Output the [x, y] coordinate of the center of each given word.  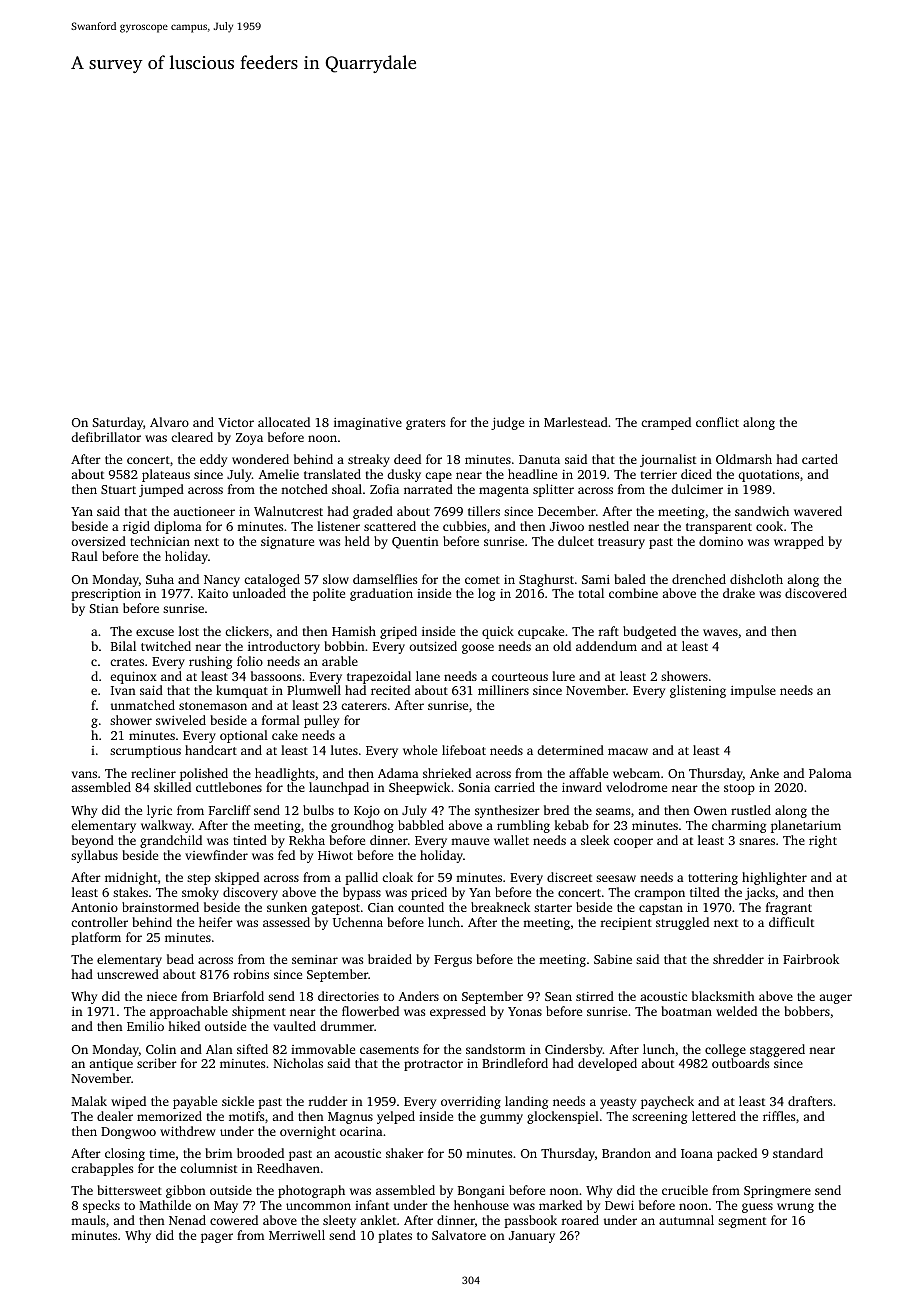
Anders [418, 996]
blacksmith [723, 996]
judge [507, 423]
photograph [311, 1191]
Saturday [118, 423]
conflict [717, 422]
